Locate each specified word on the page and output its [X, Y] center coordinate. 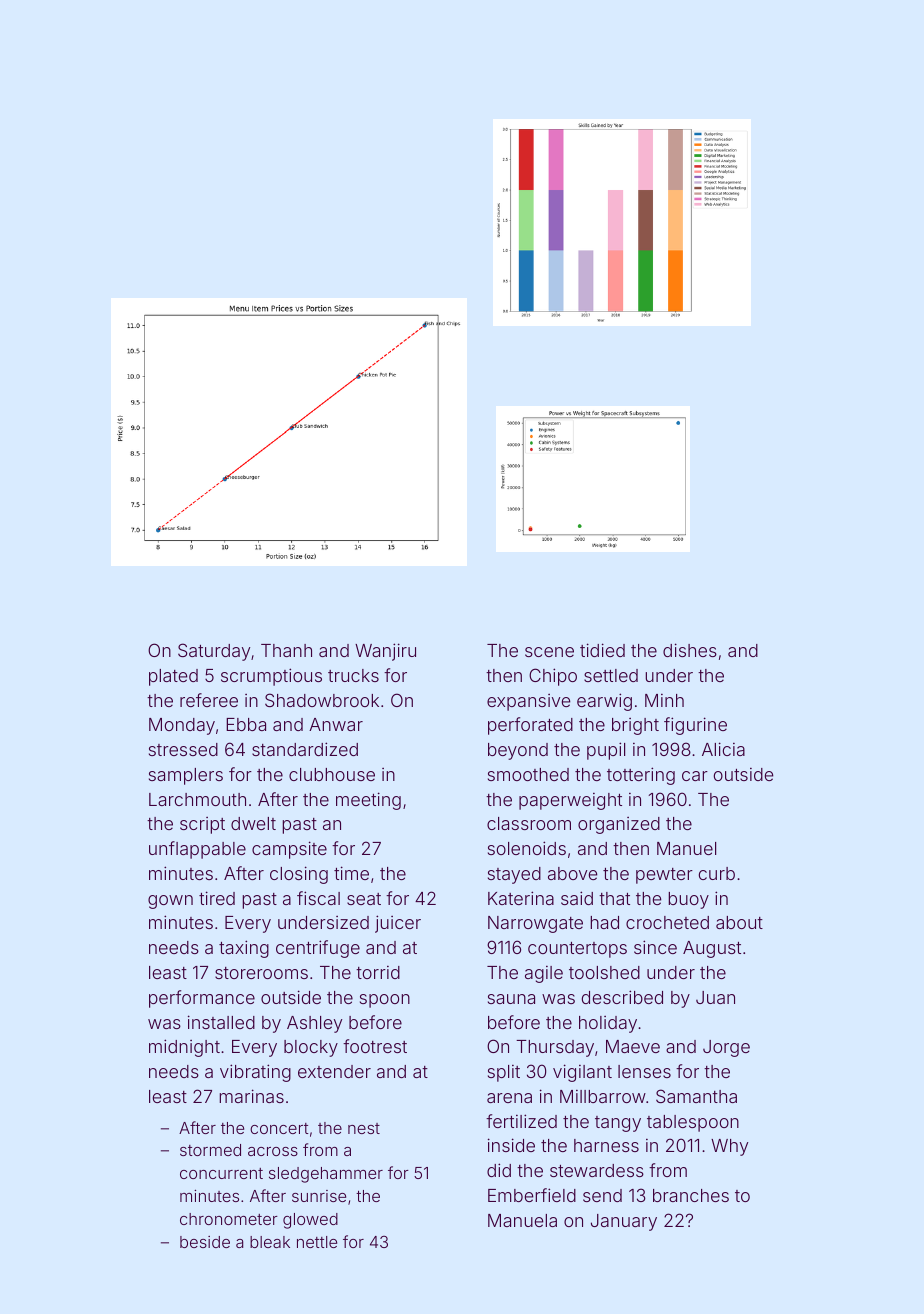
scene [549, 652]
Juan [715, 997]
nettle [317, 1242]
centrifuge [318, 949]
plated [173, 677]
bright [635, 726]
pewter [664, 876]
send [602, 1195]
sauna [511, 999]
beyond [518, 751]
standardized [305, 749]
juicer [398, 924]
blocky [311, 1048]
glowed [310, 1221]
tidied [602, 650]
